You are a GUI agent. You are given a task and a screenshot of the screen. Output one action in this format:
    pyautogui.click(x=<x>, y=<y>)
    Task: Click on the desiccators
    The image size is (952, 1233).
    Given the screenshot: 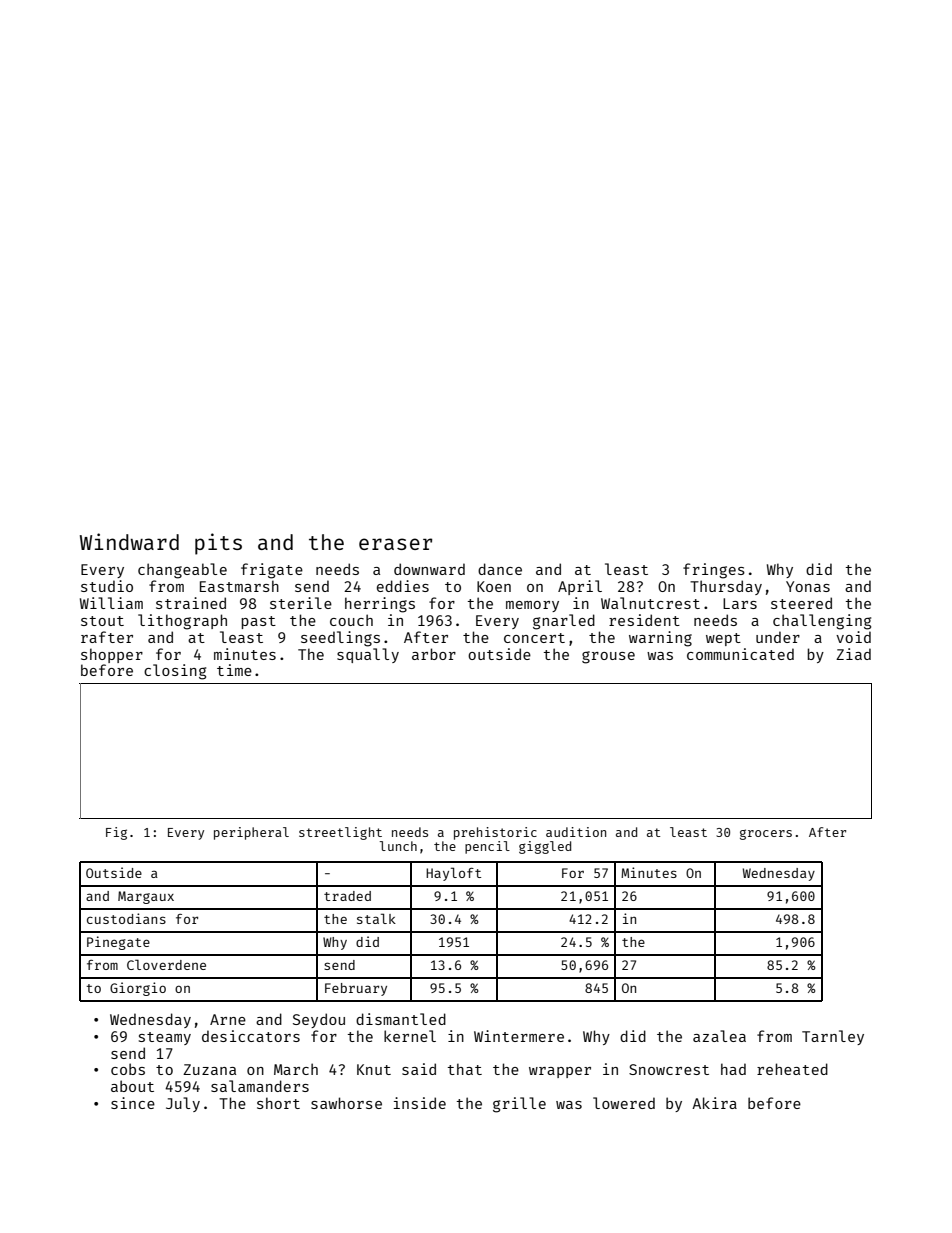 What is the action you would take?
    pyautogui.click(x=251, y=1036)
